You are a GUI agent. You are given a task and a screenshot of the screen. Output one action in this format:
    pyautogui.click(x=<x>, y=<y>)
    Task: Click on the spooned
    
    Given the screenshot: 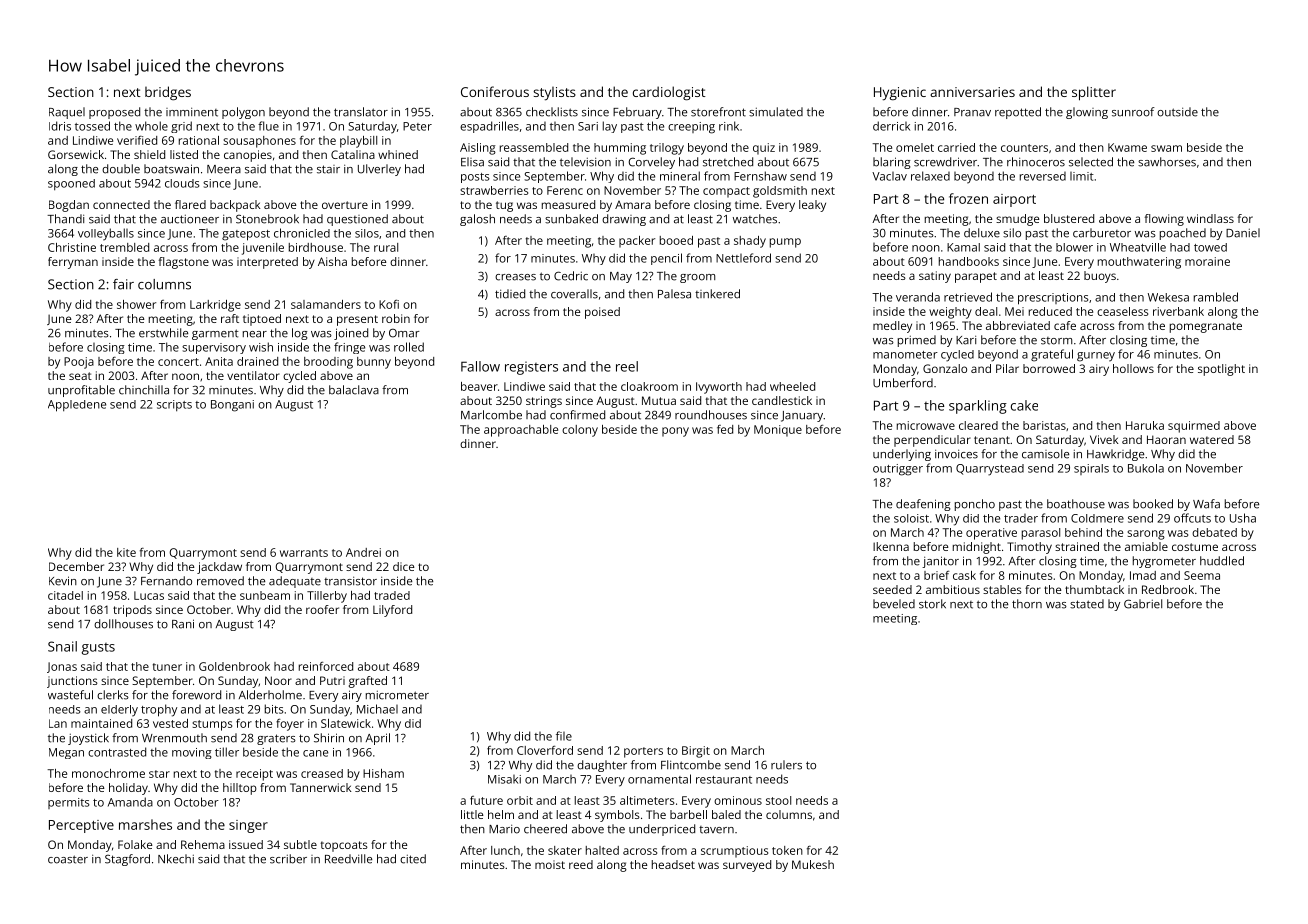 What is the action you would take?
    pyautogui.click(x=71, y=184)
